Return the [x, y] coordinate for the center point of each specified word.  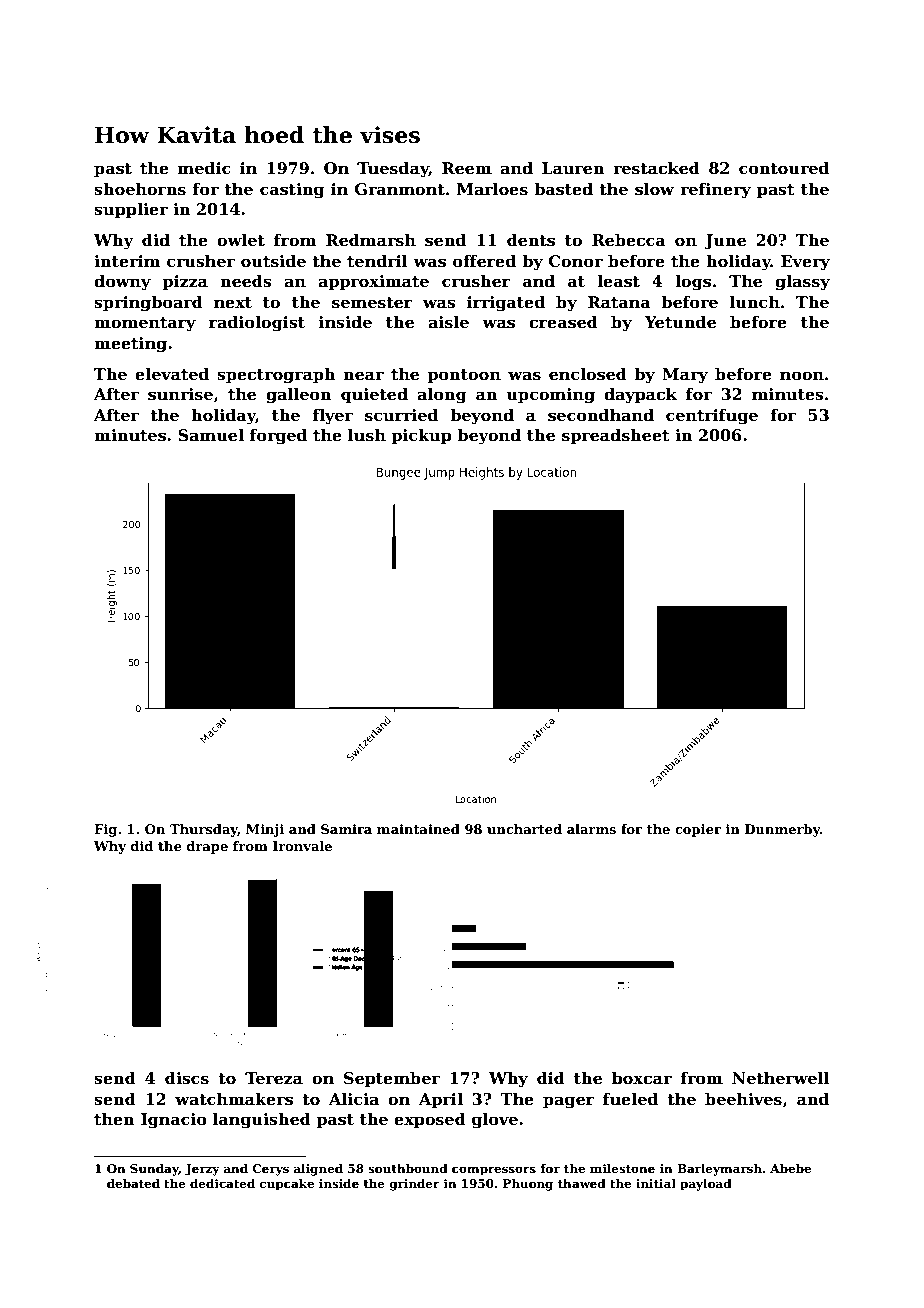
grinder [414, 1185]
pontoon [464, 376]
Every [805, 263]
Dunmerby [782, 830]
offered [484, 261]
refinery [715, 191]
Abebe [790, 1168]
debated [133, 1183]
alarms [591, 829]
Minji [265, 830]
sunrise [180, 394]
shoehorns [140, 189]
